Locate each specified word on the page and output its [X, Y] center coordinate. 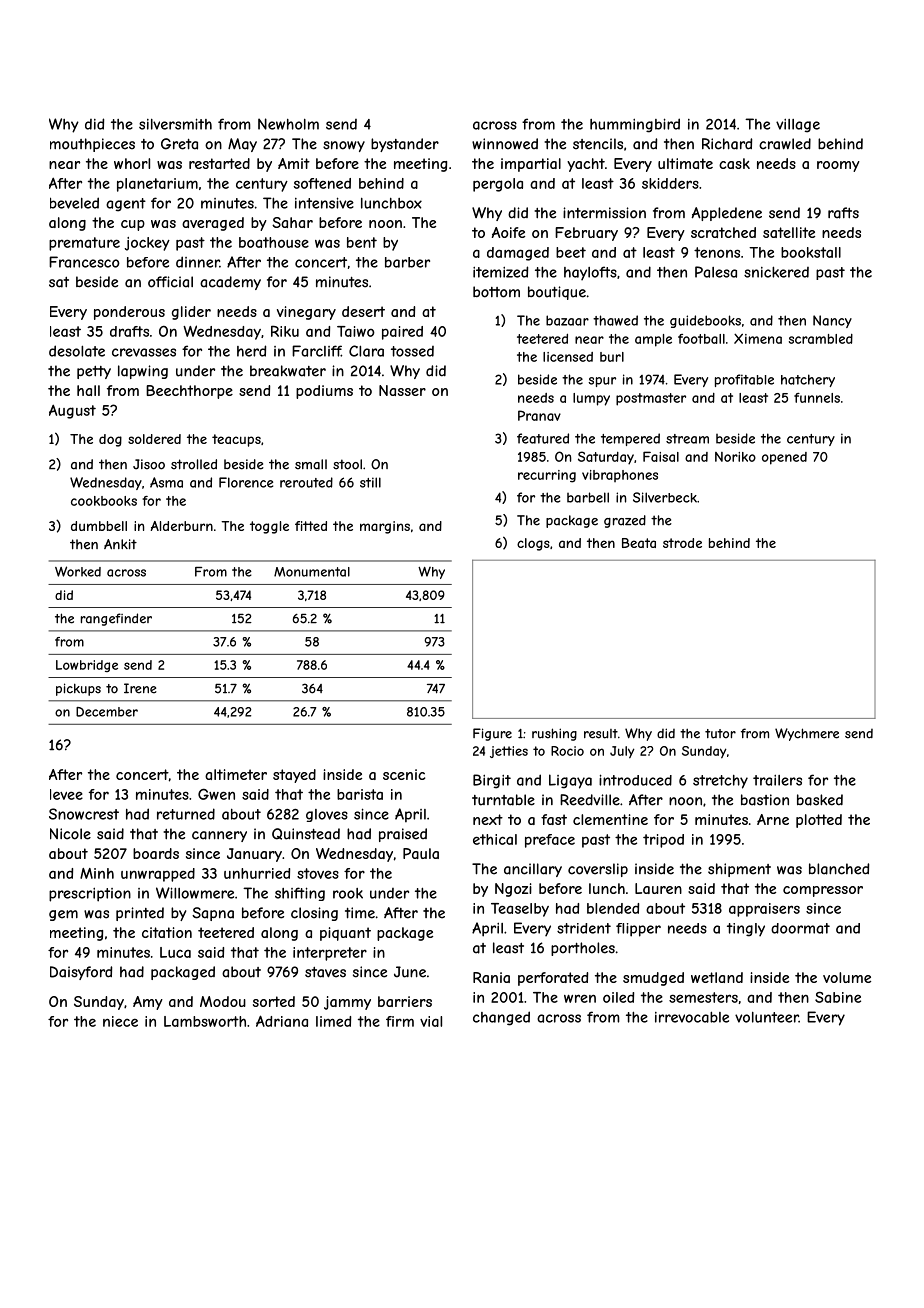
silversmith [175, 124]
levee [66, 794]
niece [120, 1021]
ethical [495, 839]
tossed [412, 351]
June [410, 972]
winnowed [505, 144]
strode [682, 543]
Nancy [832, 321]
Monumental [312, 572]
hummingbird [635, 125]
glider [191, 313]
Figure [492, 734]
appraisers [764, 910]
